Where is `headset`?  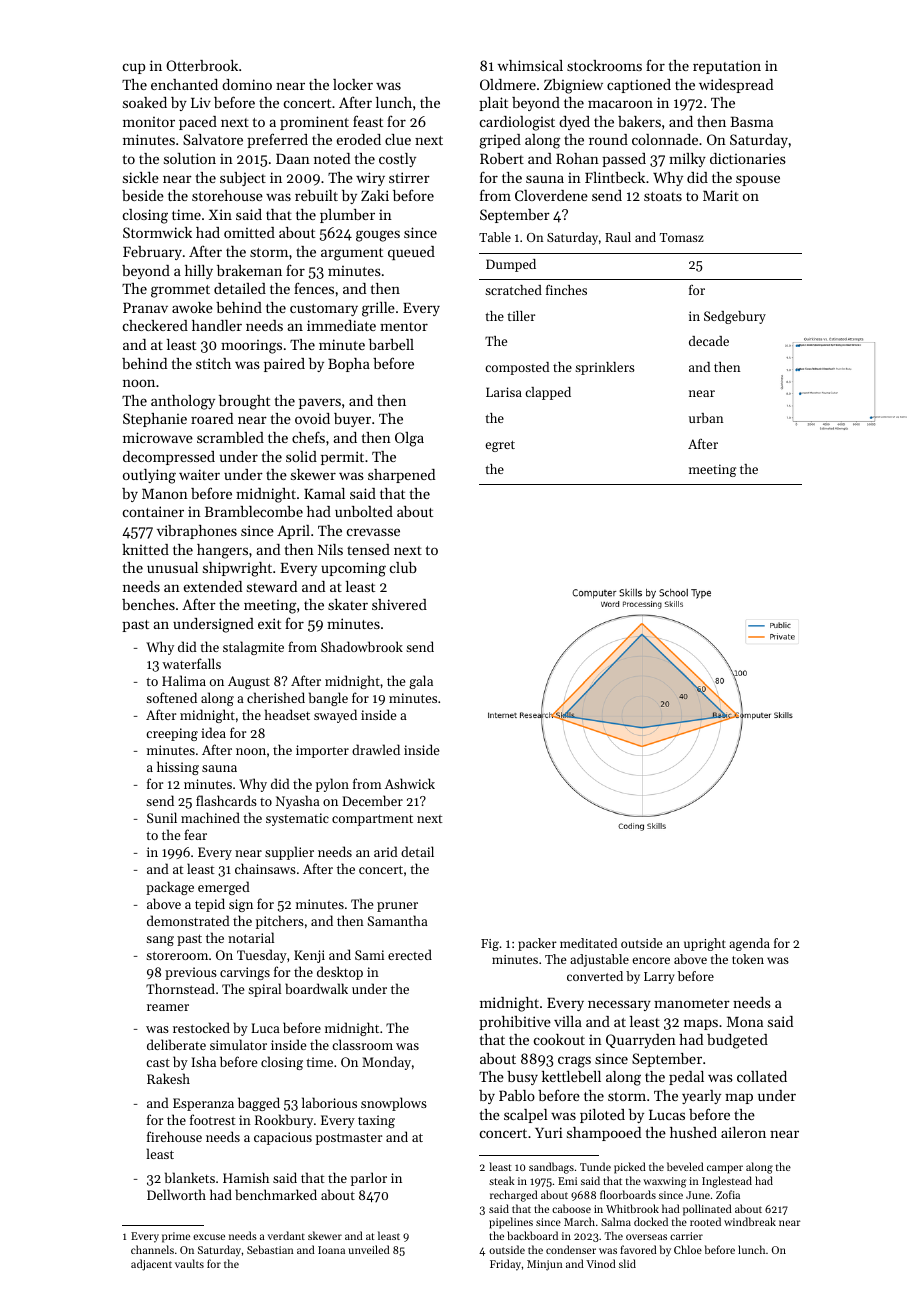 headset is located at coordinates (287, 714).
